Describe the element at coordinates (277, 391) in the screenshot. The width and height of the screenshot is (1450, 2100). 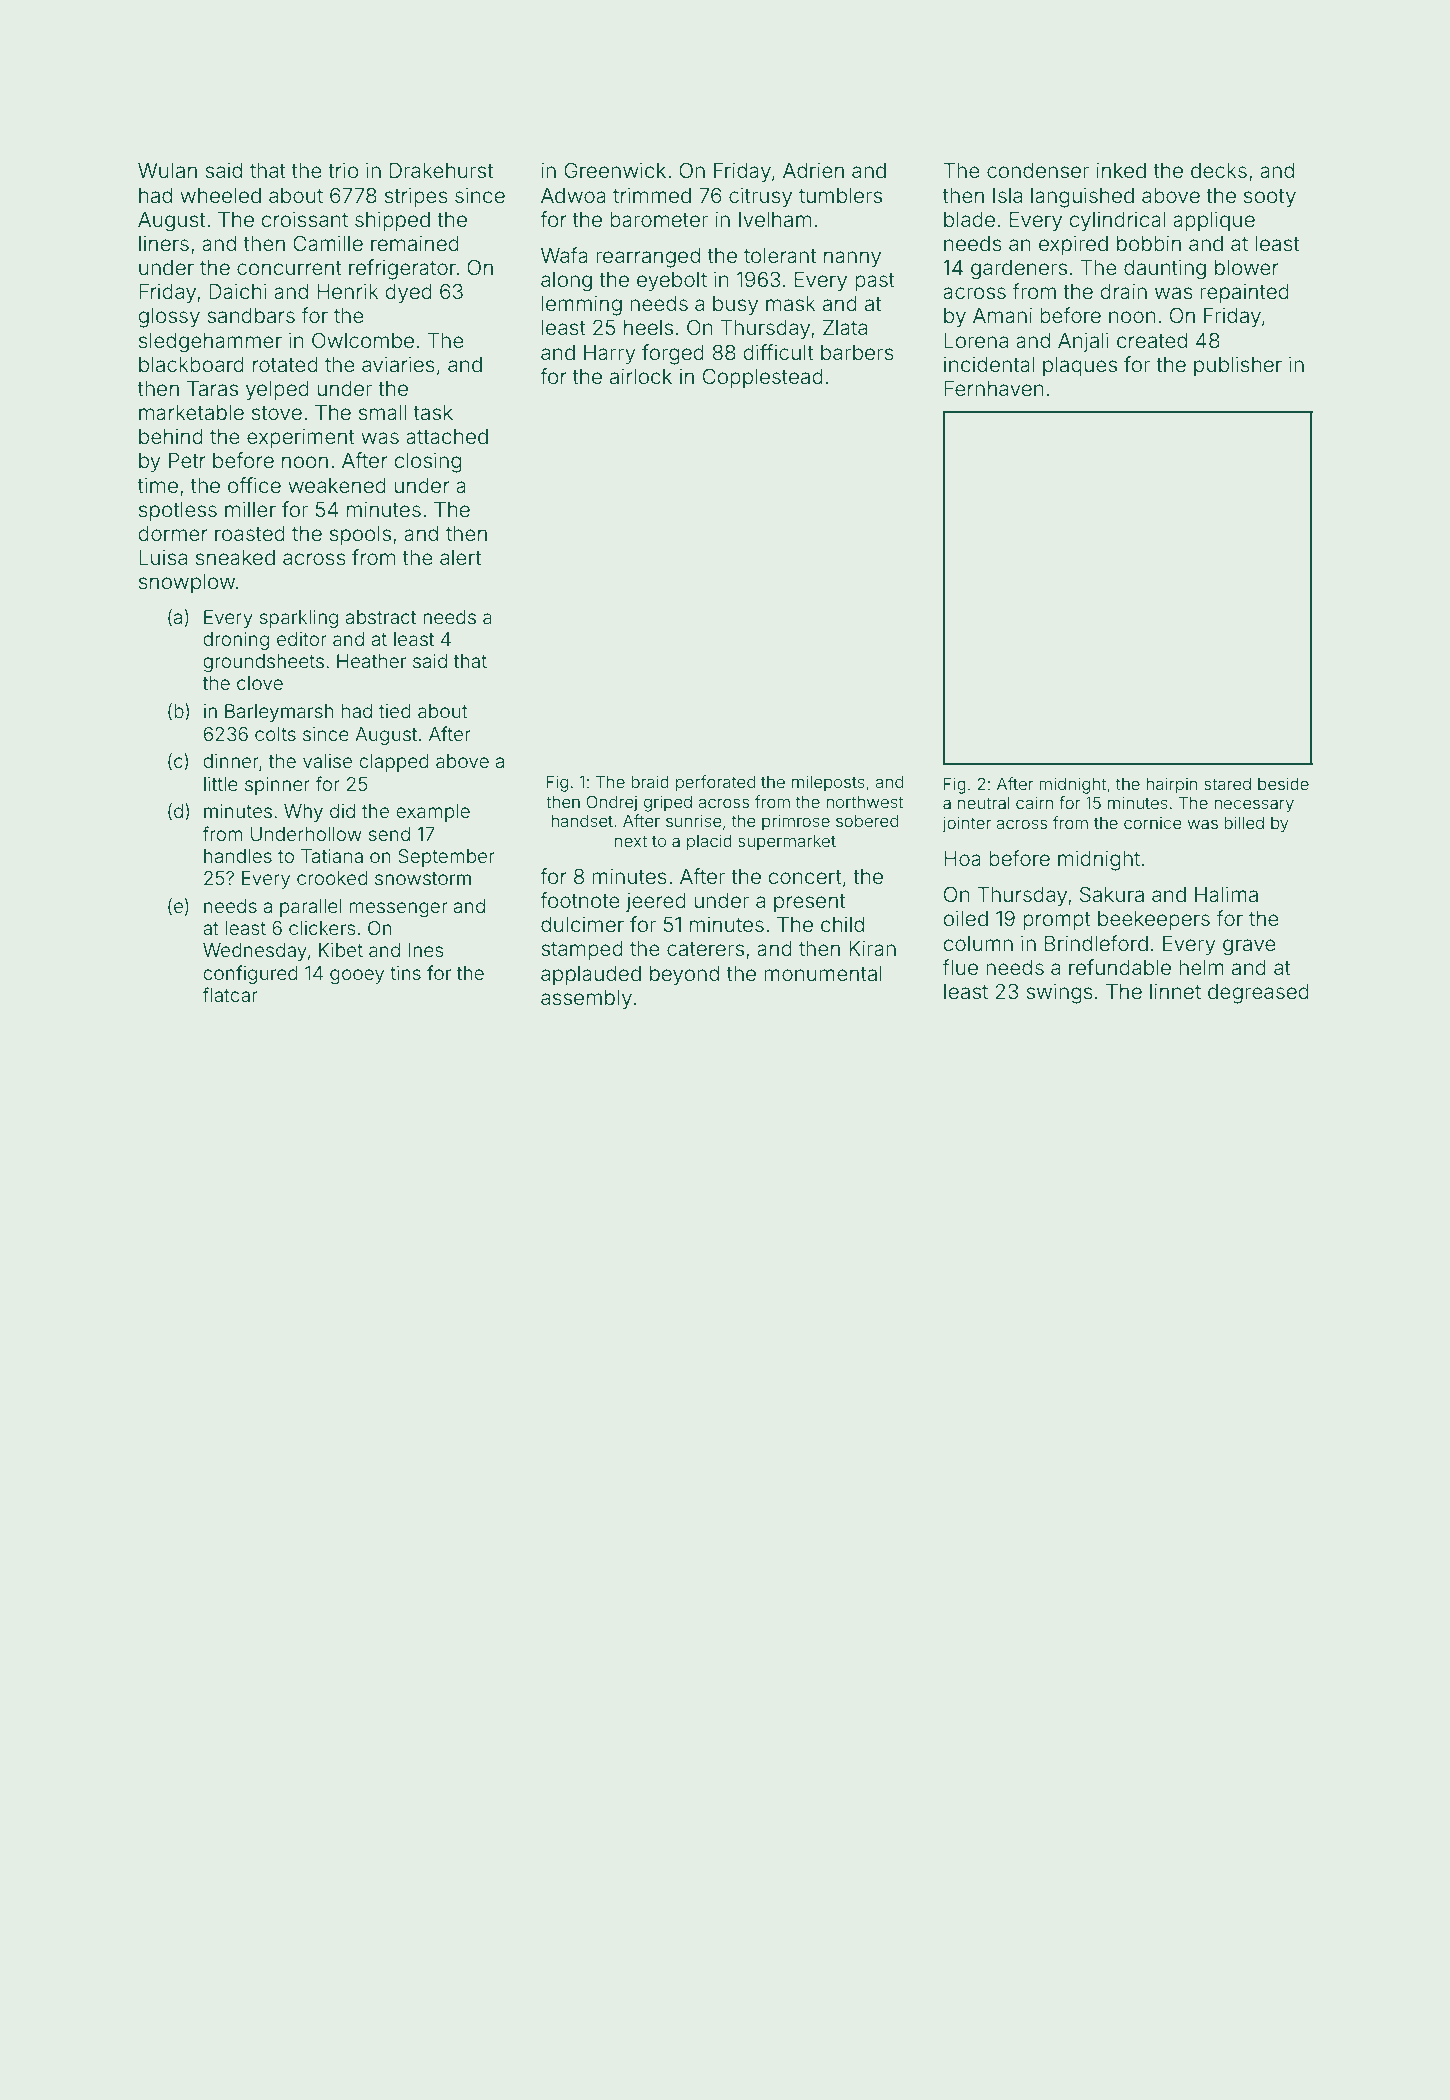
I see `yelped` at that location.
